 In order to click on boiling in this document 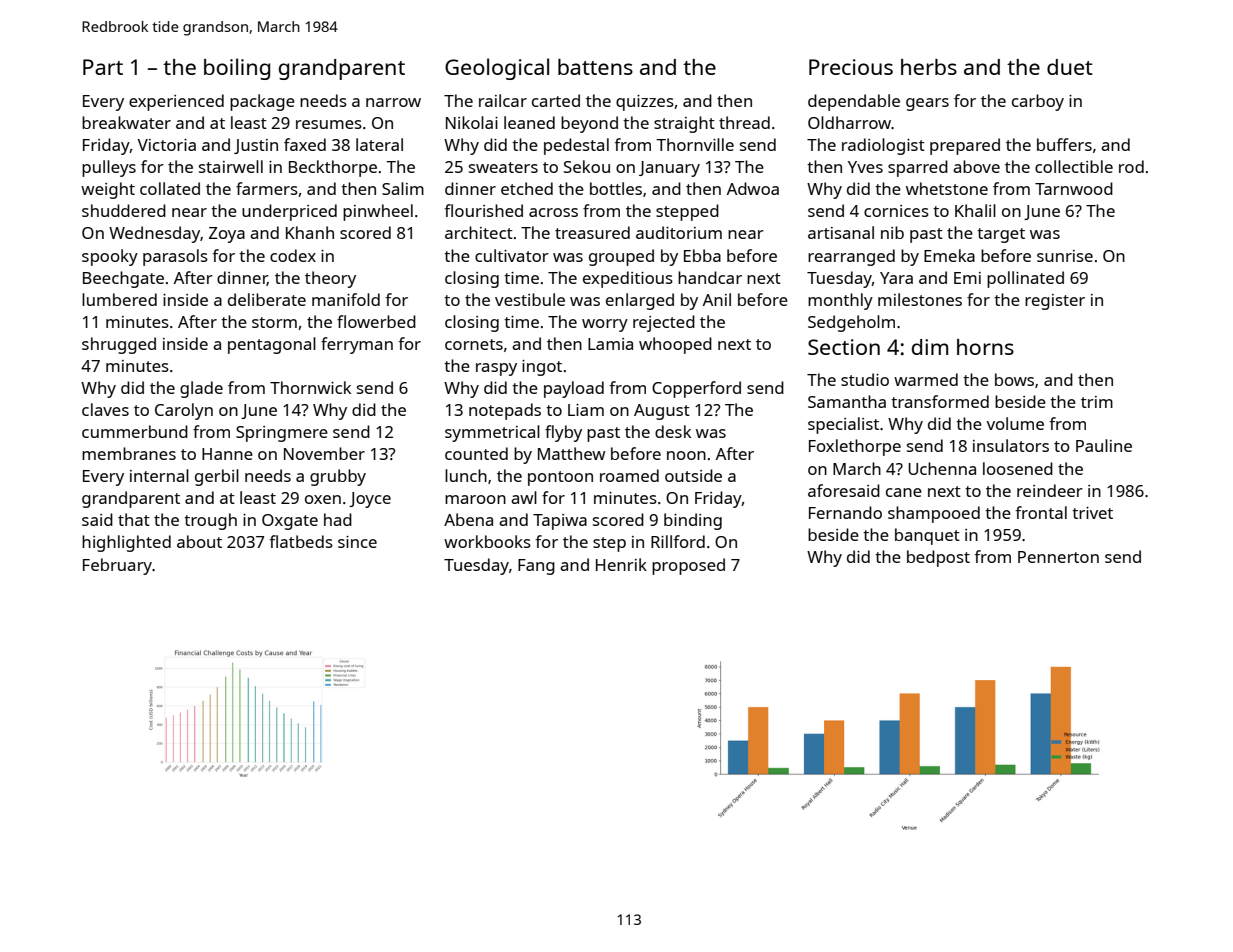, I will do `click(237, 69)`.
